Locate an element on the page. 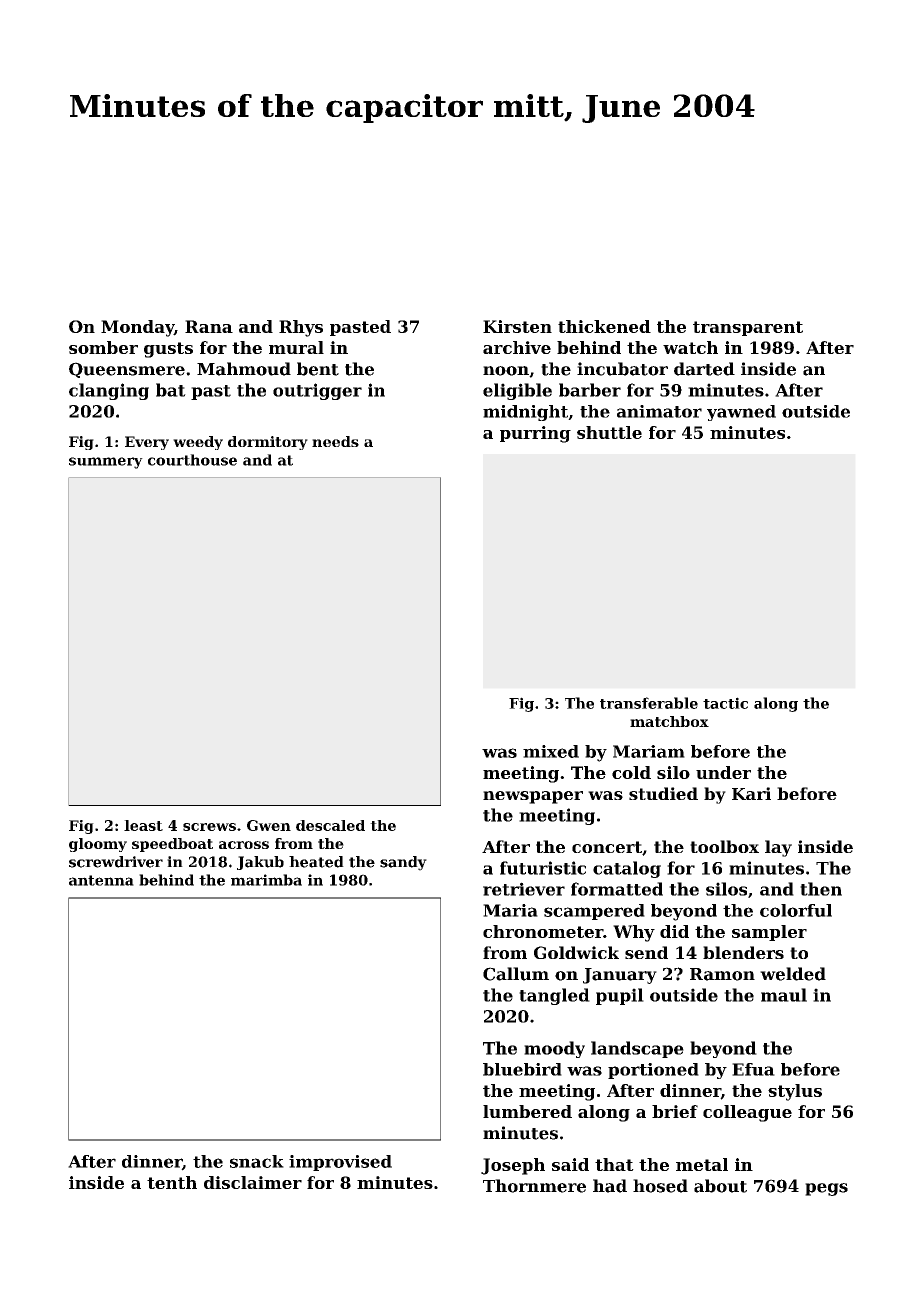  antenna is located at coordinates (101, 880).
